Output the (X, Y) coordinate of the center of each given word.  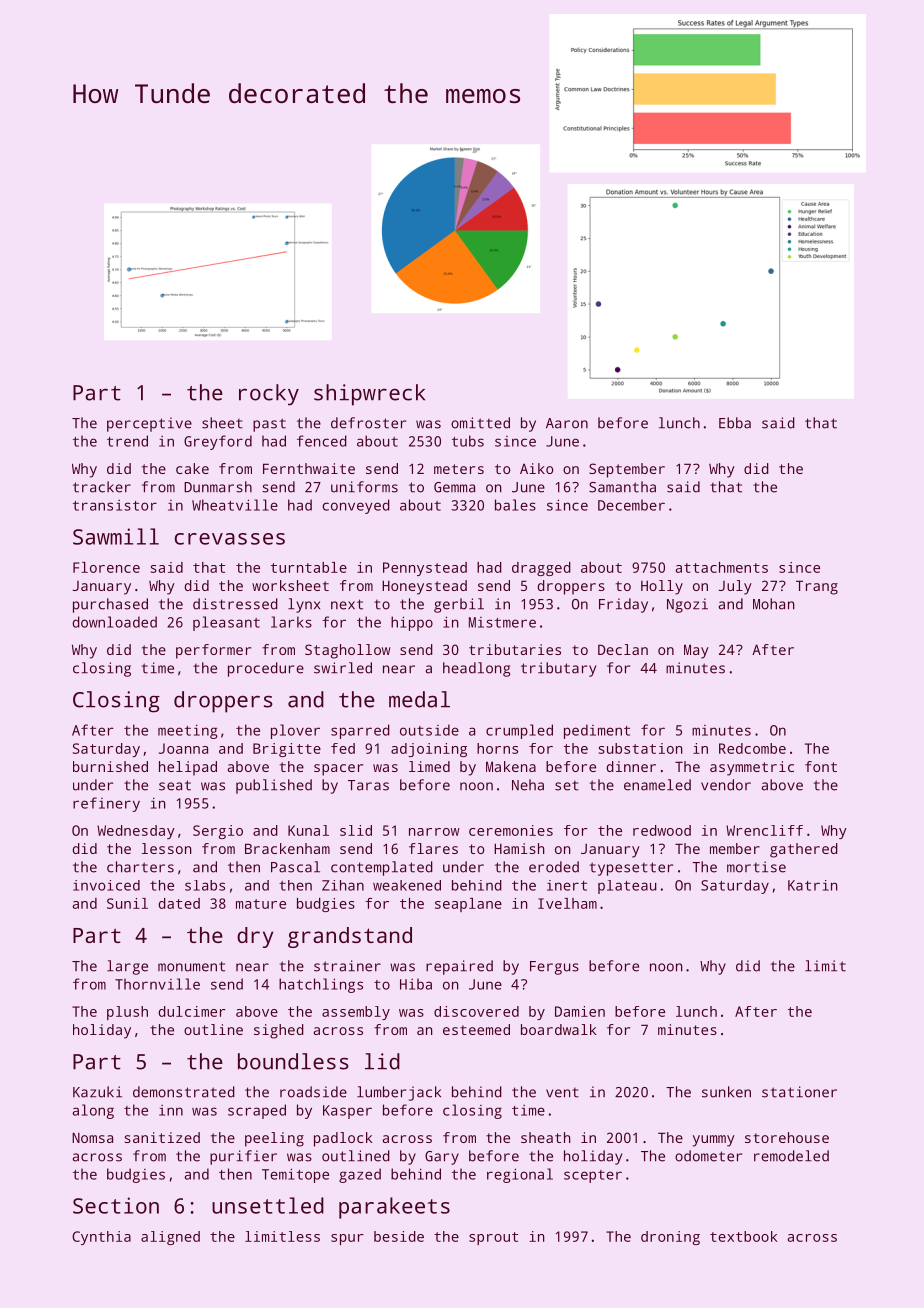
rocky (269, 395)
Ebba (735, 423)
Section (116, 1205)
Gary (442, 1158)
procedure (266, 669)
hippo (412, 623)
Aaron (567, 423)
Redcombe (752, 748)
